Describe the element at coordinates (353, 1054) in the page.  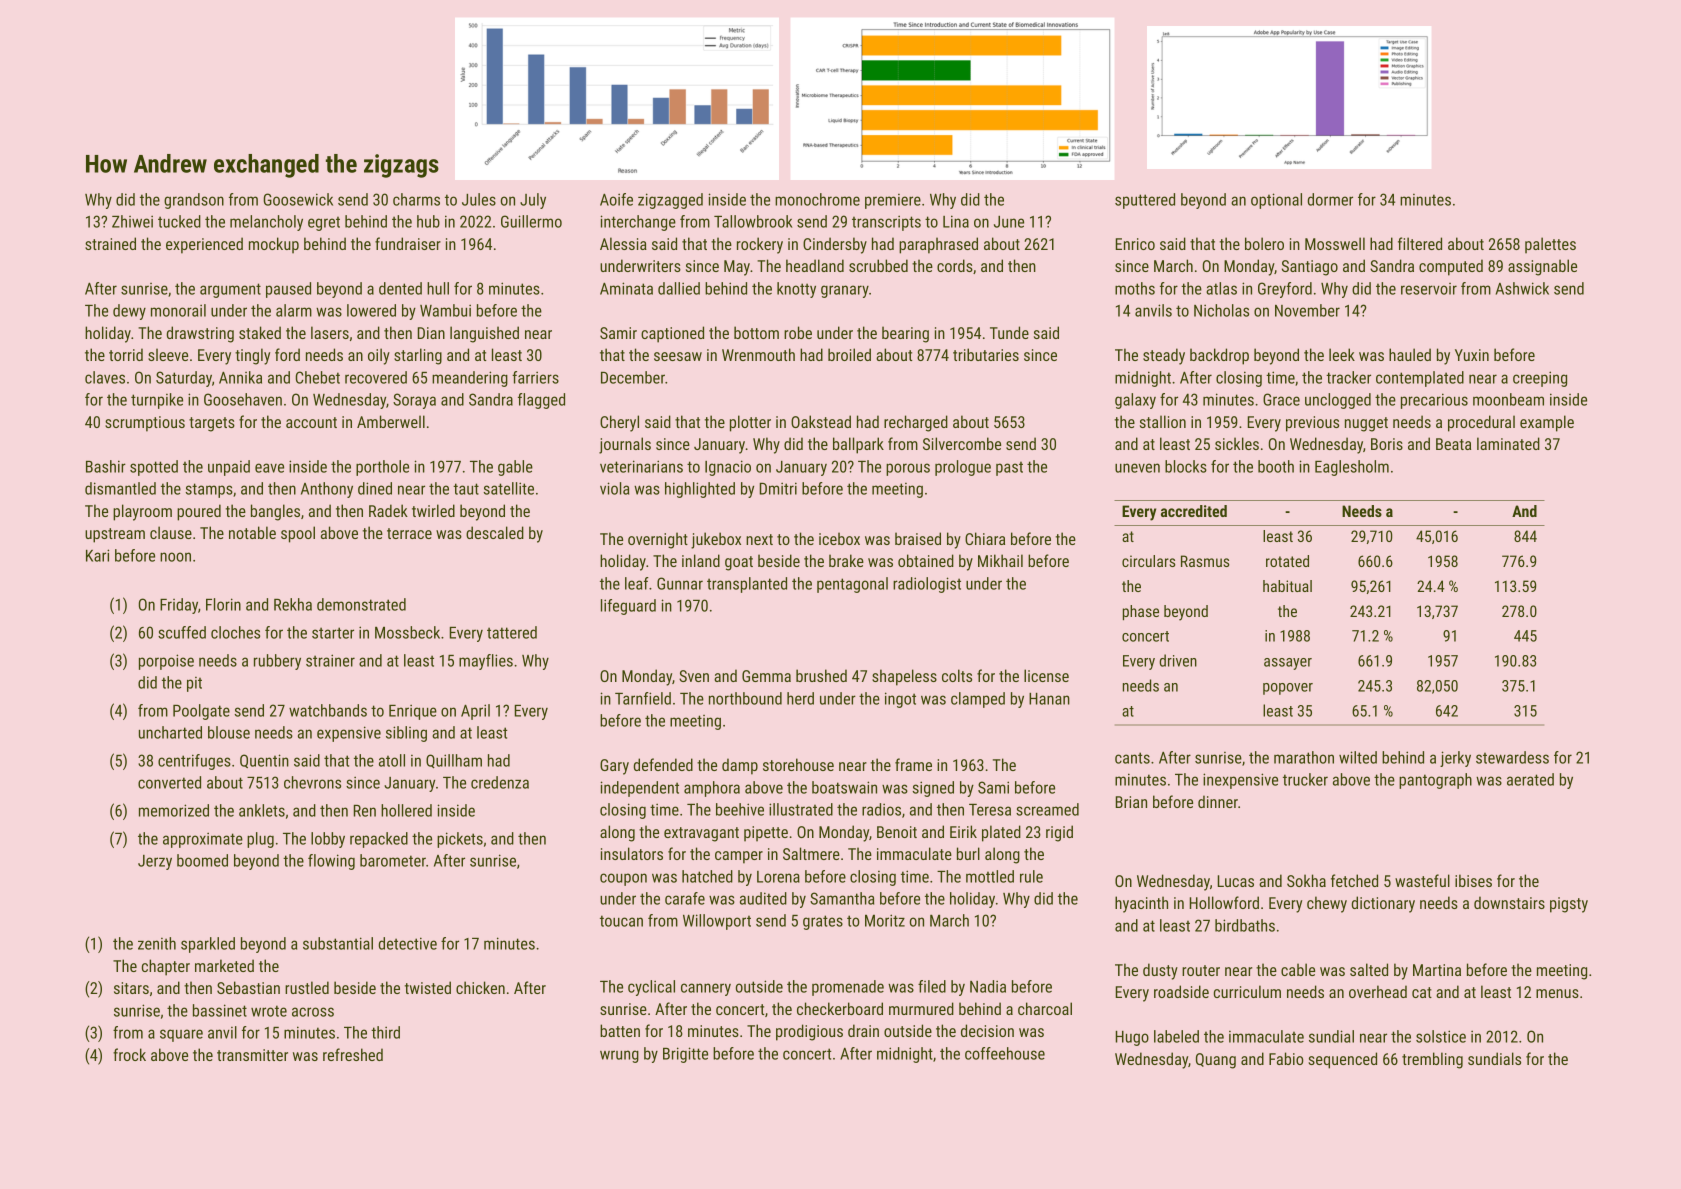
I see `refreshed` at that location.
